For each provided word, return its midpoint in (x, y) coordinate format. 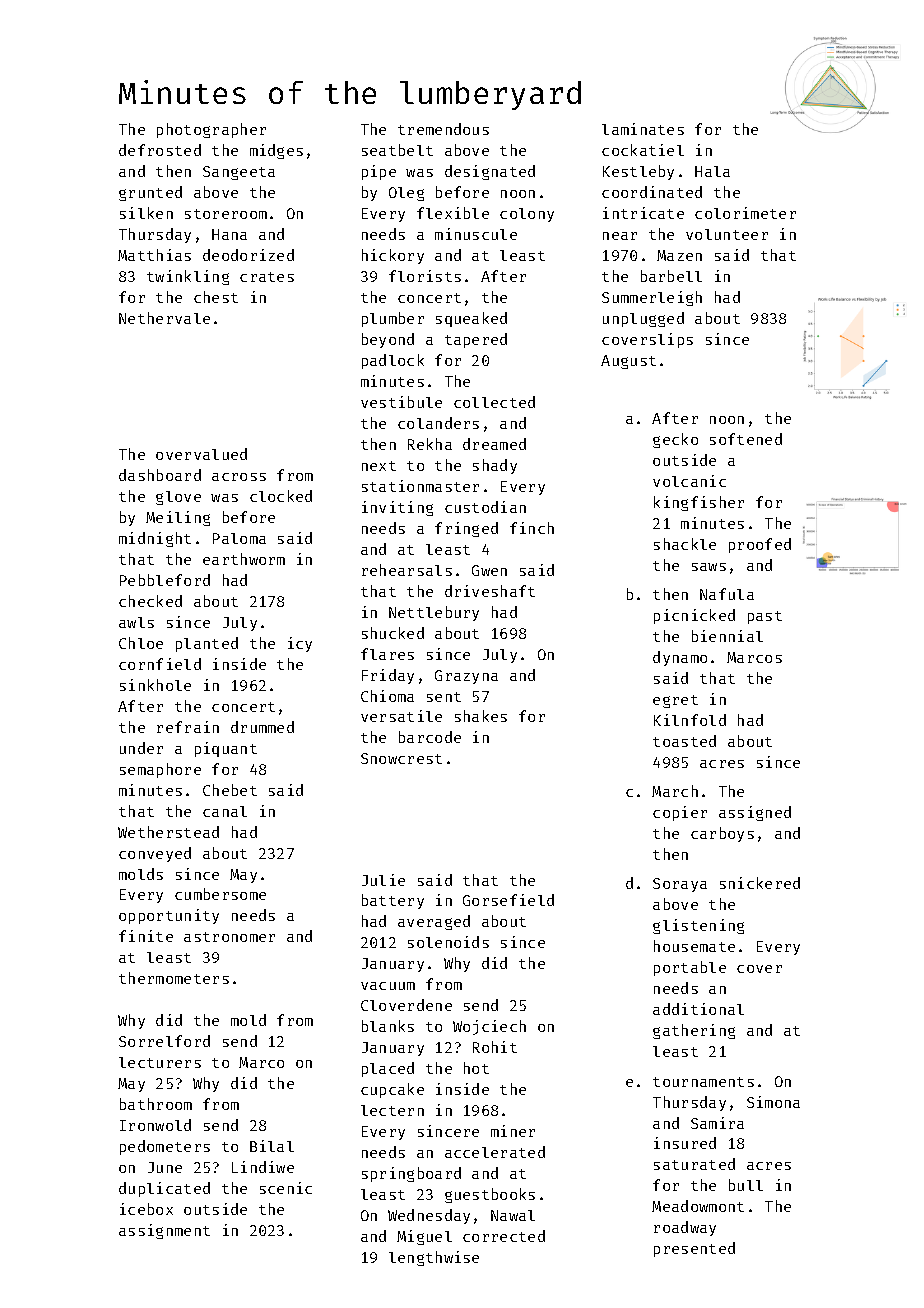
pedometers (165, 1147)
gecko (675, 440)
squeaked (471, 319)
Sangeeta (239, 173)
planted (207, 644)
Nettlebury (434, 613)
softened (746, 439)
